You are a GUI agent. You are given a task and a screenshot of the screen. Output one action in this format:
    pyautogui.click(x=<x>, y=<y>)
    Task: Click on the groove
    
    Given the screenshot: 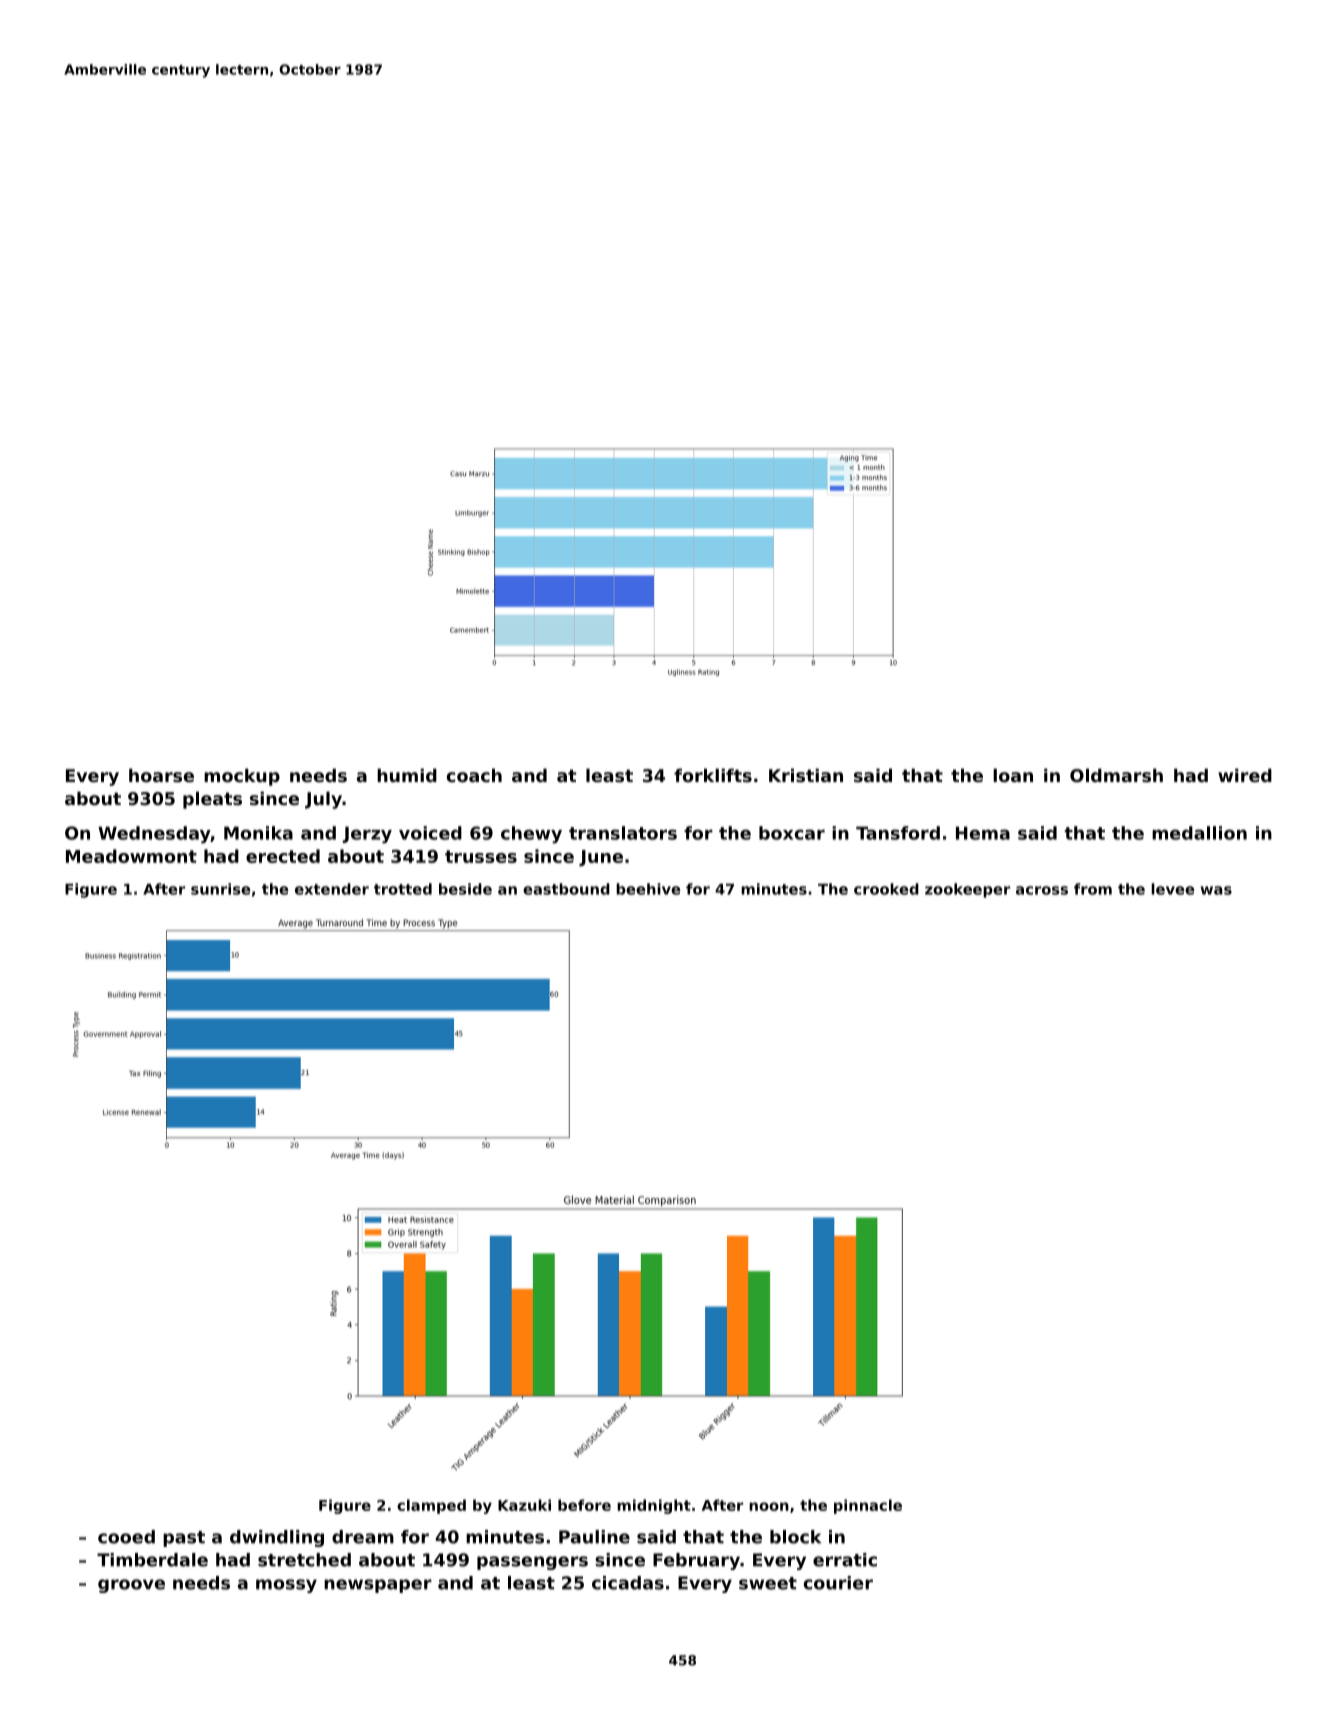 What is the action you would take?
    pyautogui.click(x=131, y=1586)
